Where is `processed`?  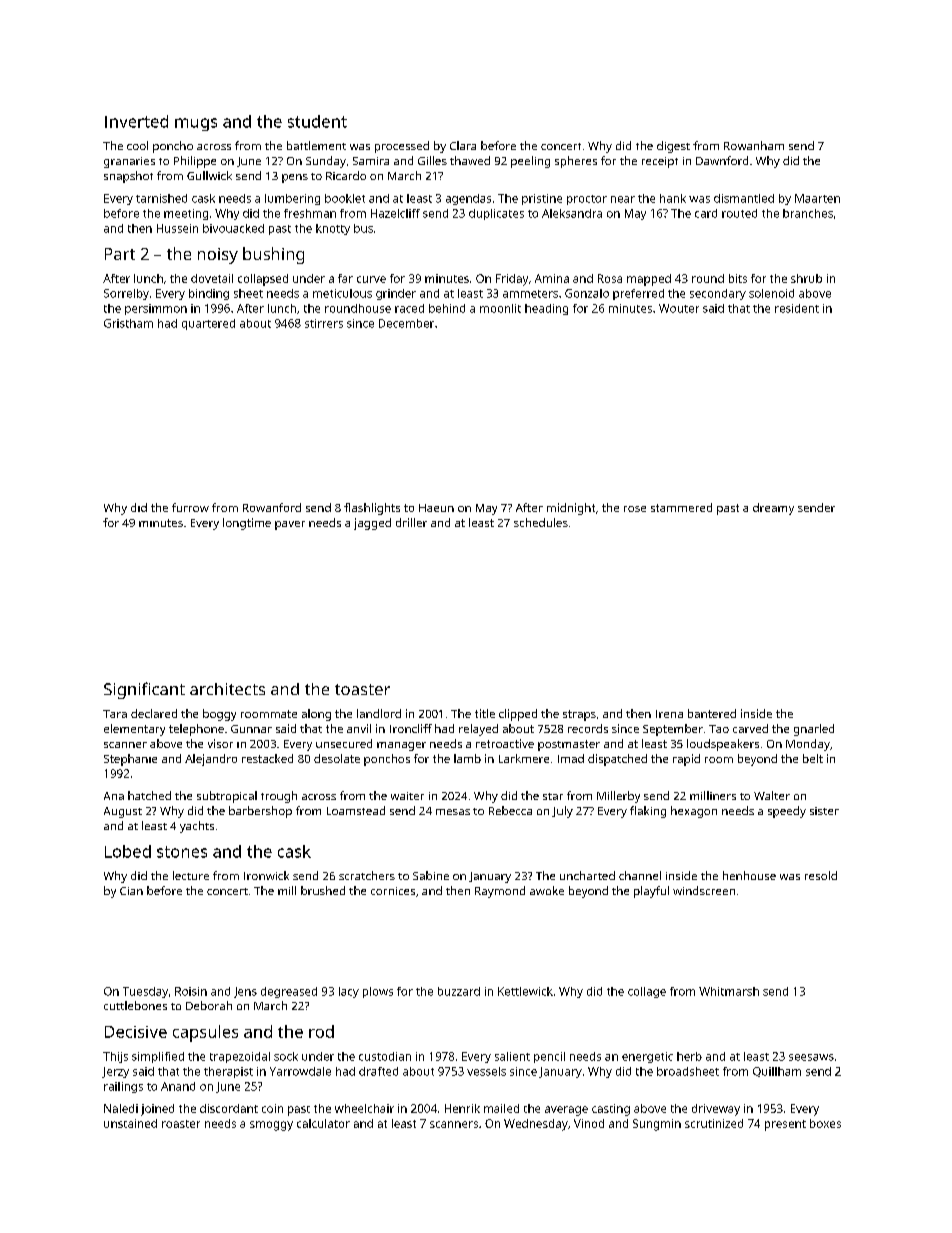 processed is located at coordinates (402, 147).
